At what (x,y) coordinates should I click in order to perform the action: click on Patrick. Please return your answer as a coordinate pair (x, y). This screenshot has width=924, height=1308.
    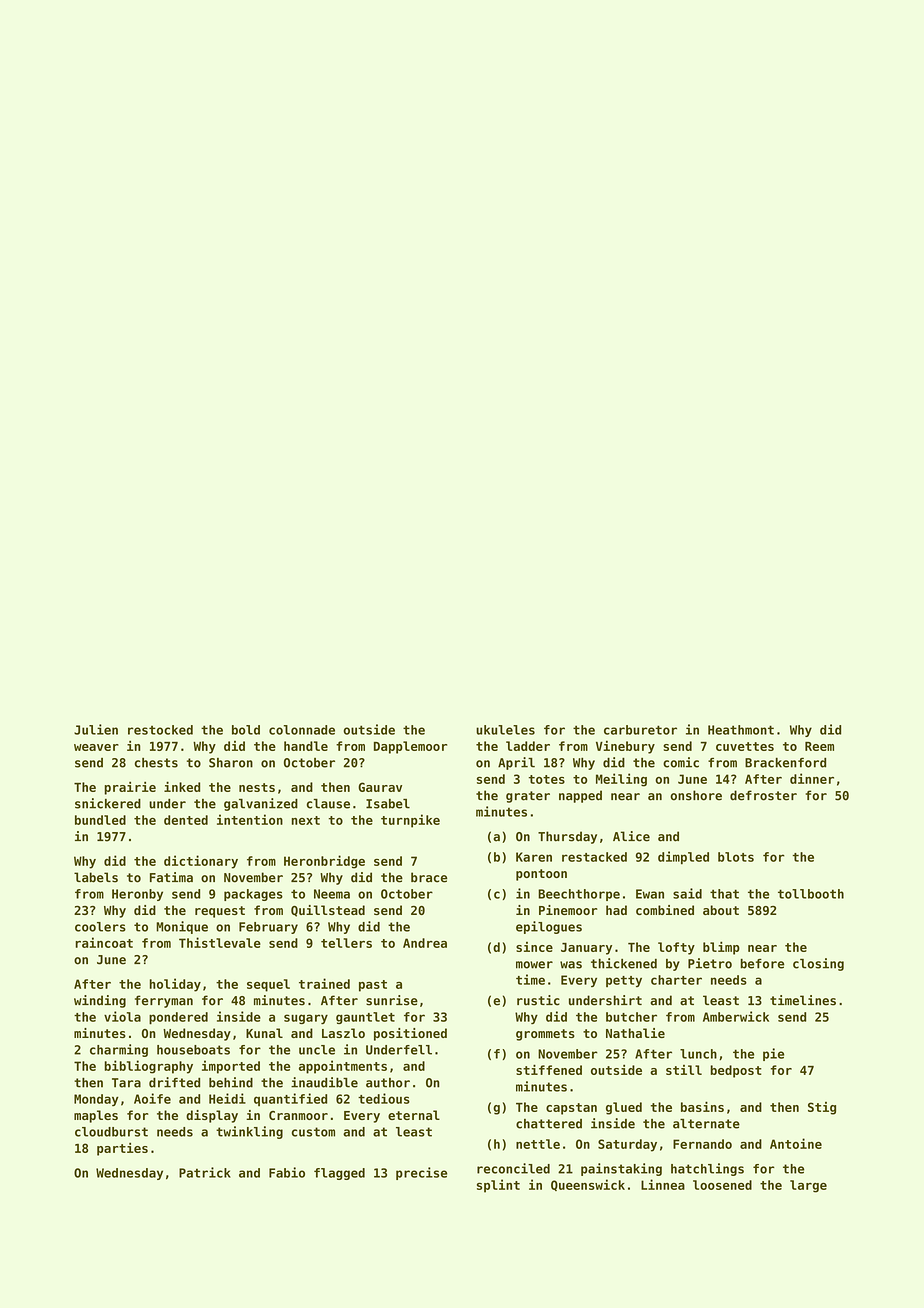
    Looking at the image, I should click on (205, 1172).
